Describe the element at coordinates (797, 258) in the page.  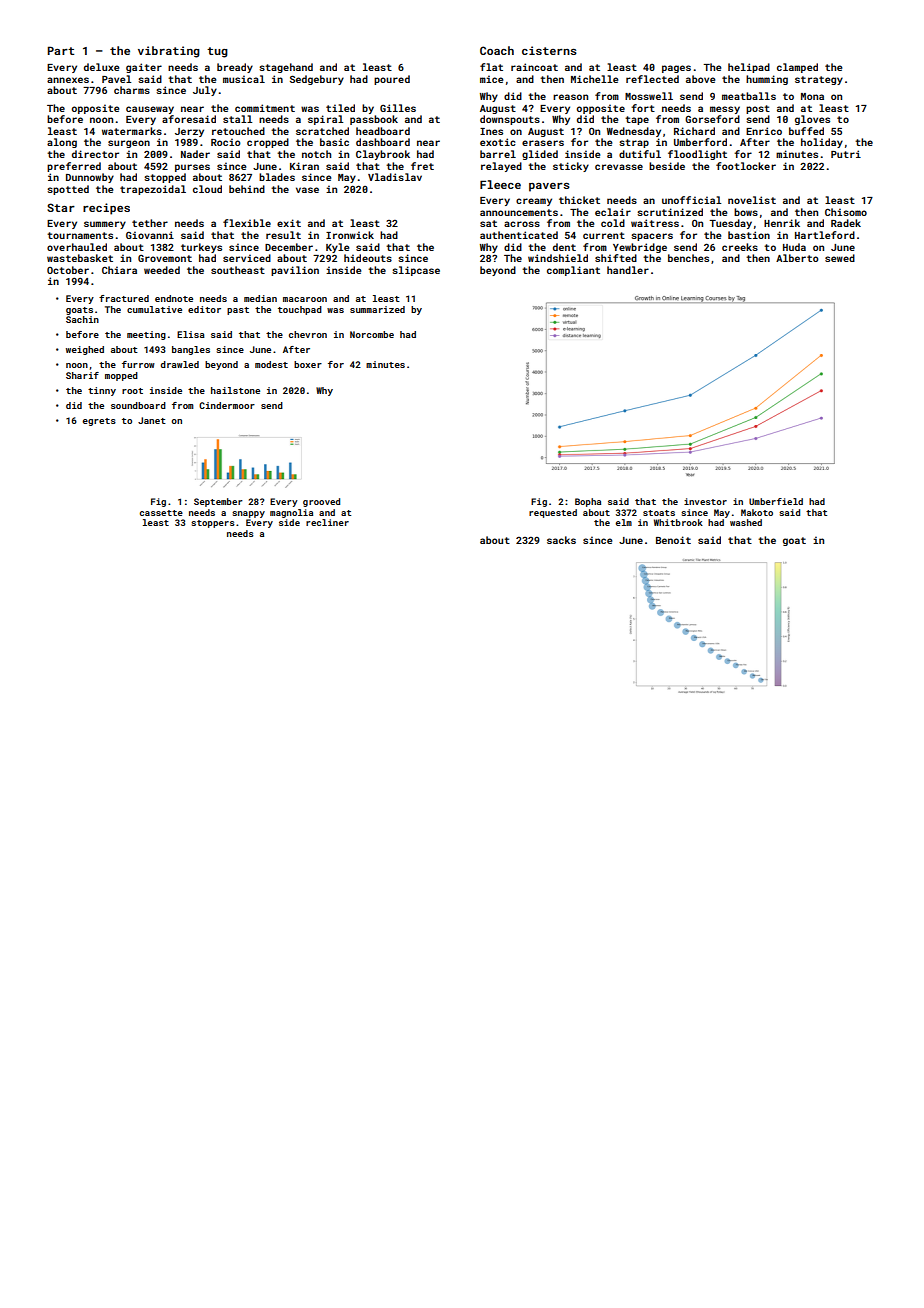
I see `Alberto` at that location.
